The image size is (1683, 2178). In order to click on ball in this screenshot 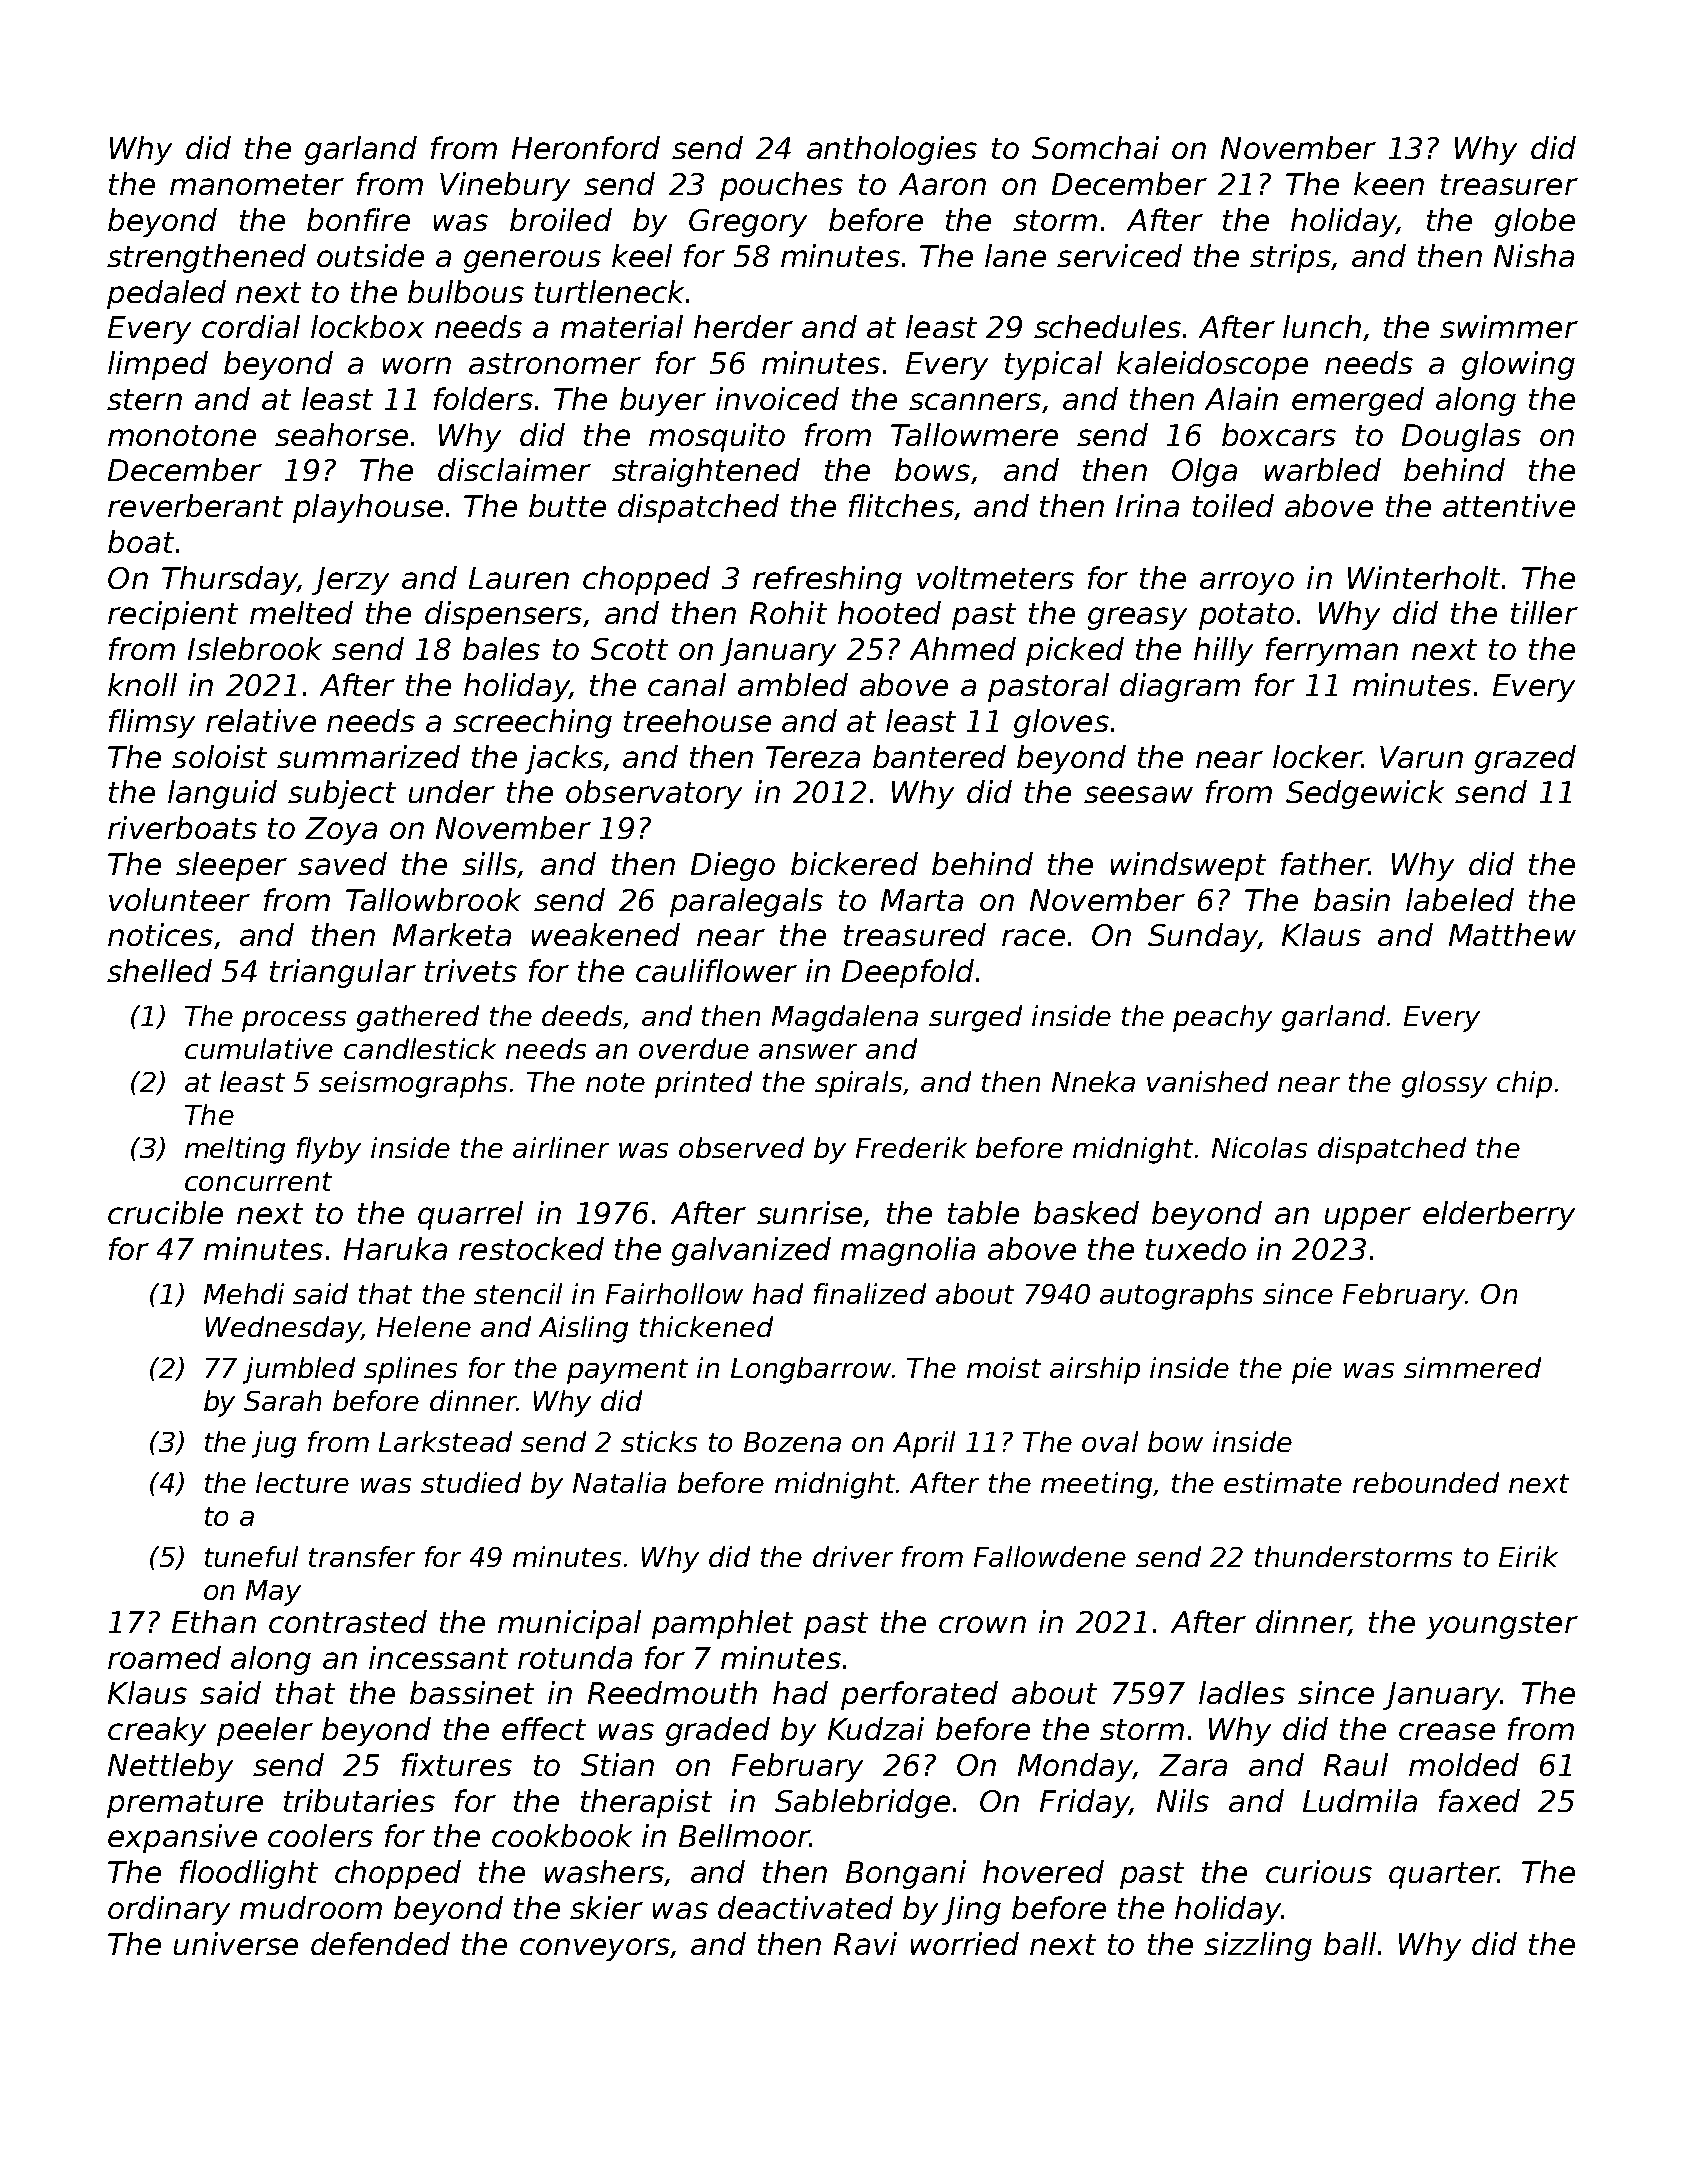, I will do `click(1350, 1943)`.
